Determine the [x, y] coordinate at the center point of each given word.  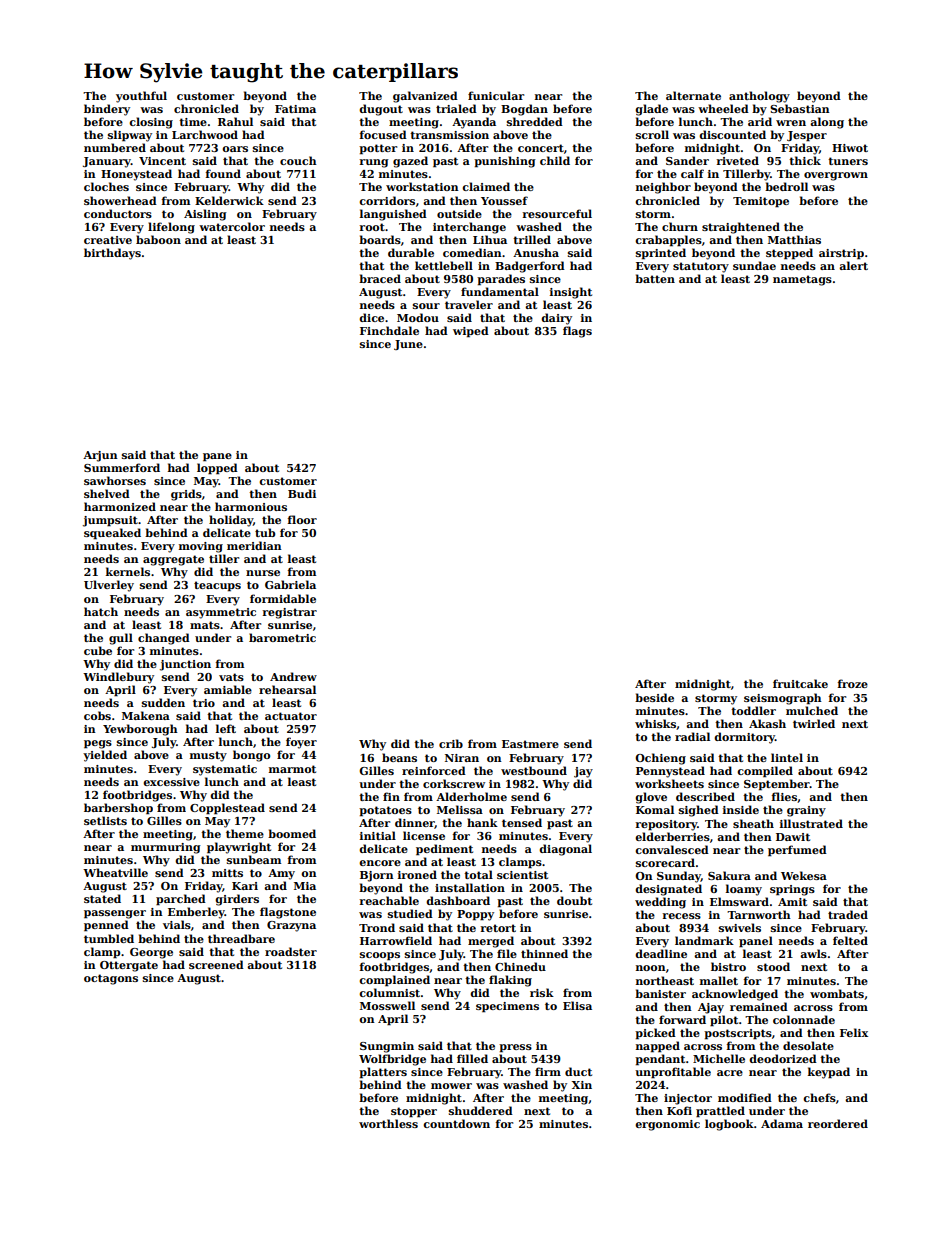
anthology [759, 97]
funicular [496, 95]
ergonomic [667, 1125]
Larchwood [205, 134]
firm [548, 1071]
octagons [111, 979]
